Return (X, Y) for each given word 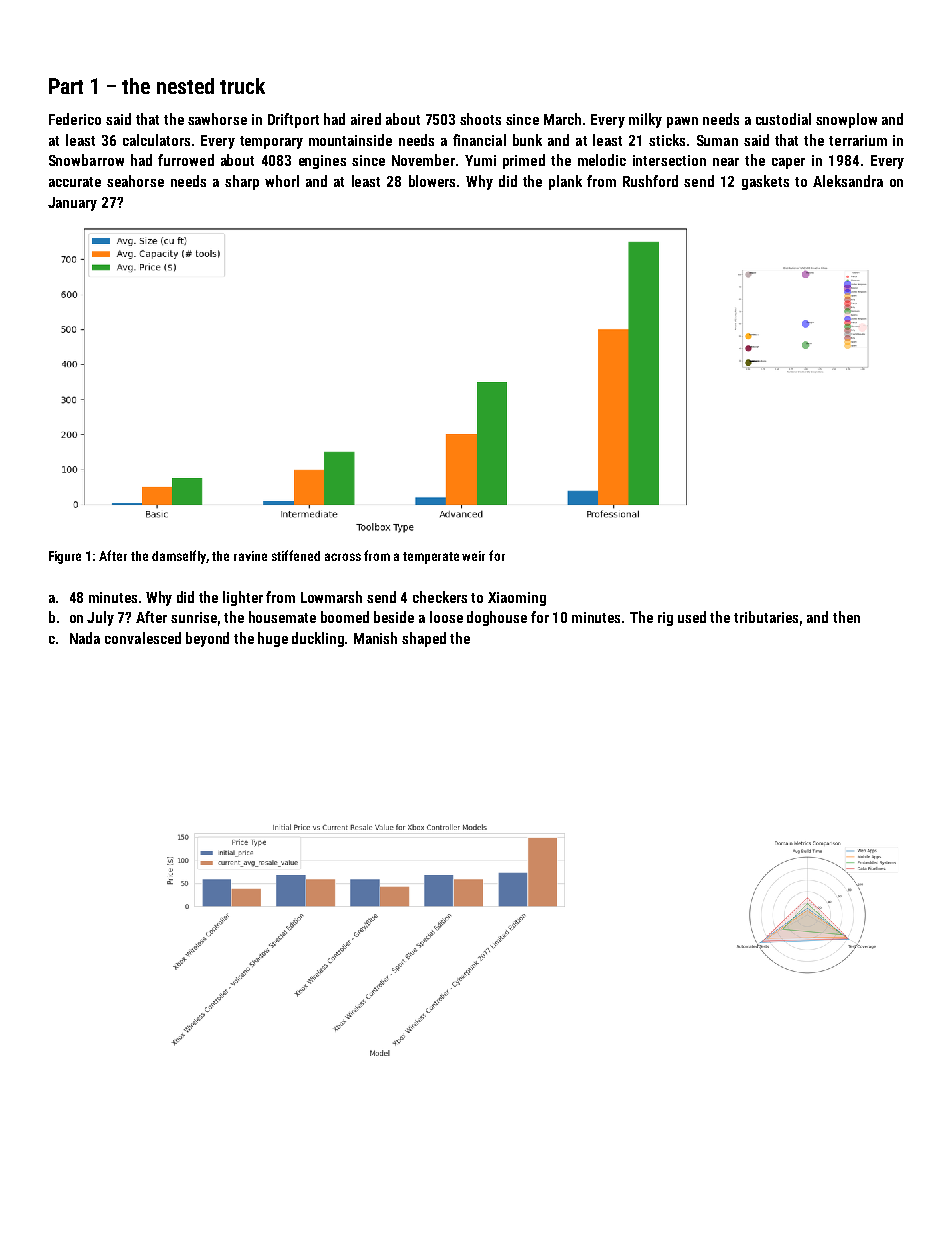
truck (242, 86)
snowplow (846, 120)
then (846, 617)
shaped (424, 639)
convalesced (143, 638)
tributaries (766, 617)
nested (185, 86)
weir (473, 556)
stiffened (296, 555)
